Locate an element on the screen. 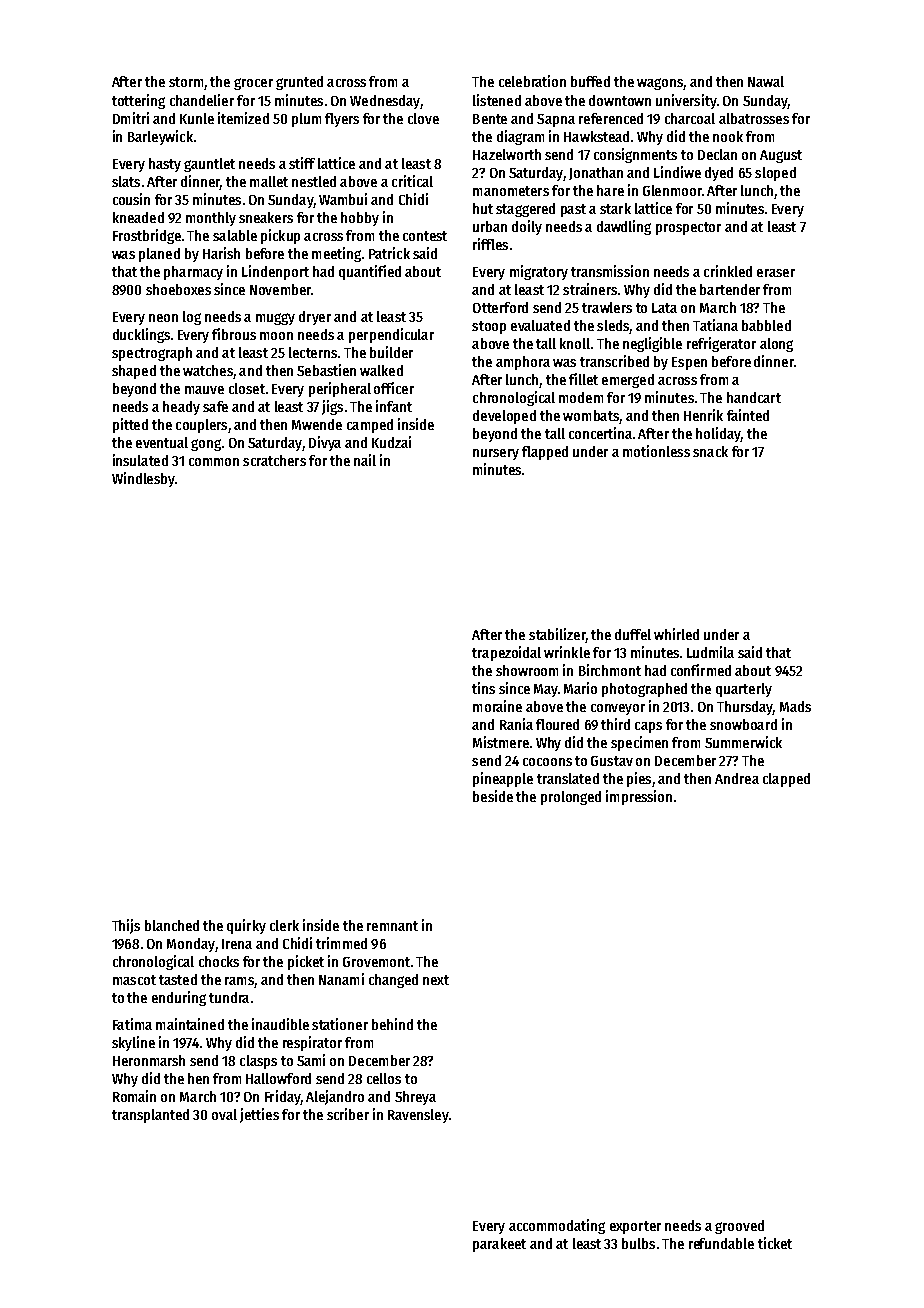 The width and height of the screenshot is (924, 1308). kneaded is located at coordinates (138, 217).
